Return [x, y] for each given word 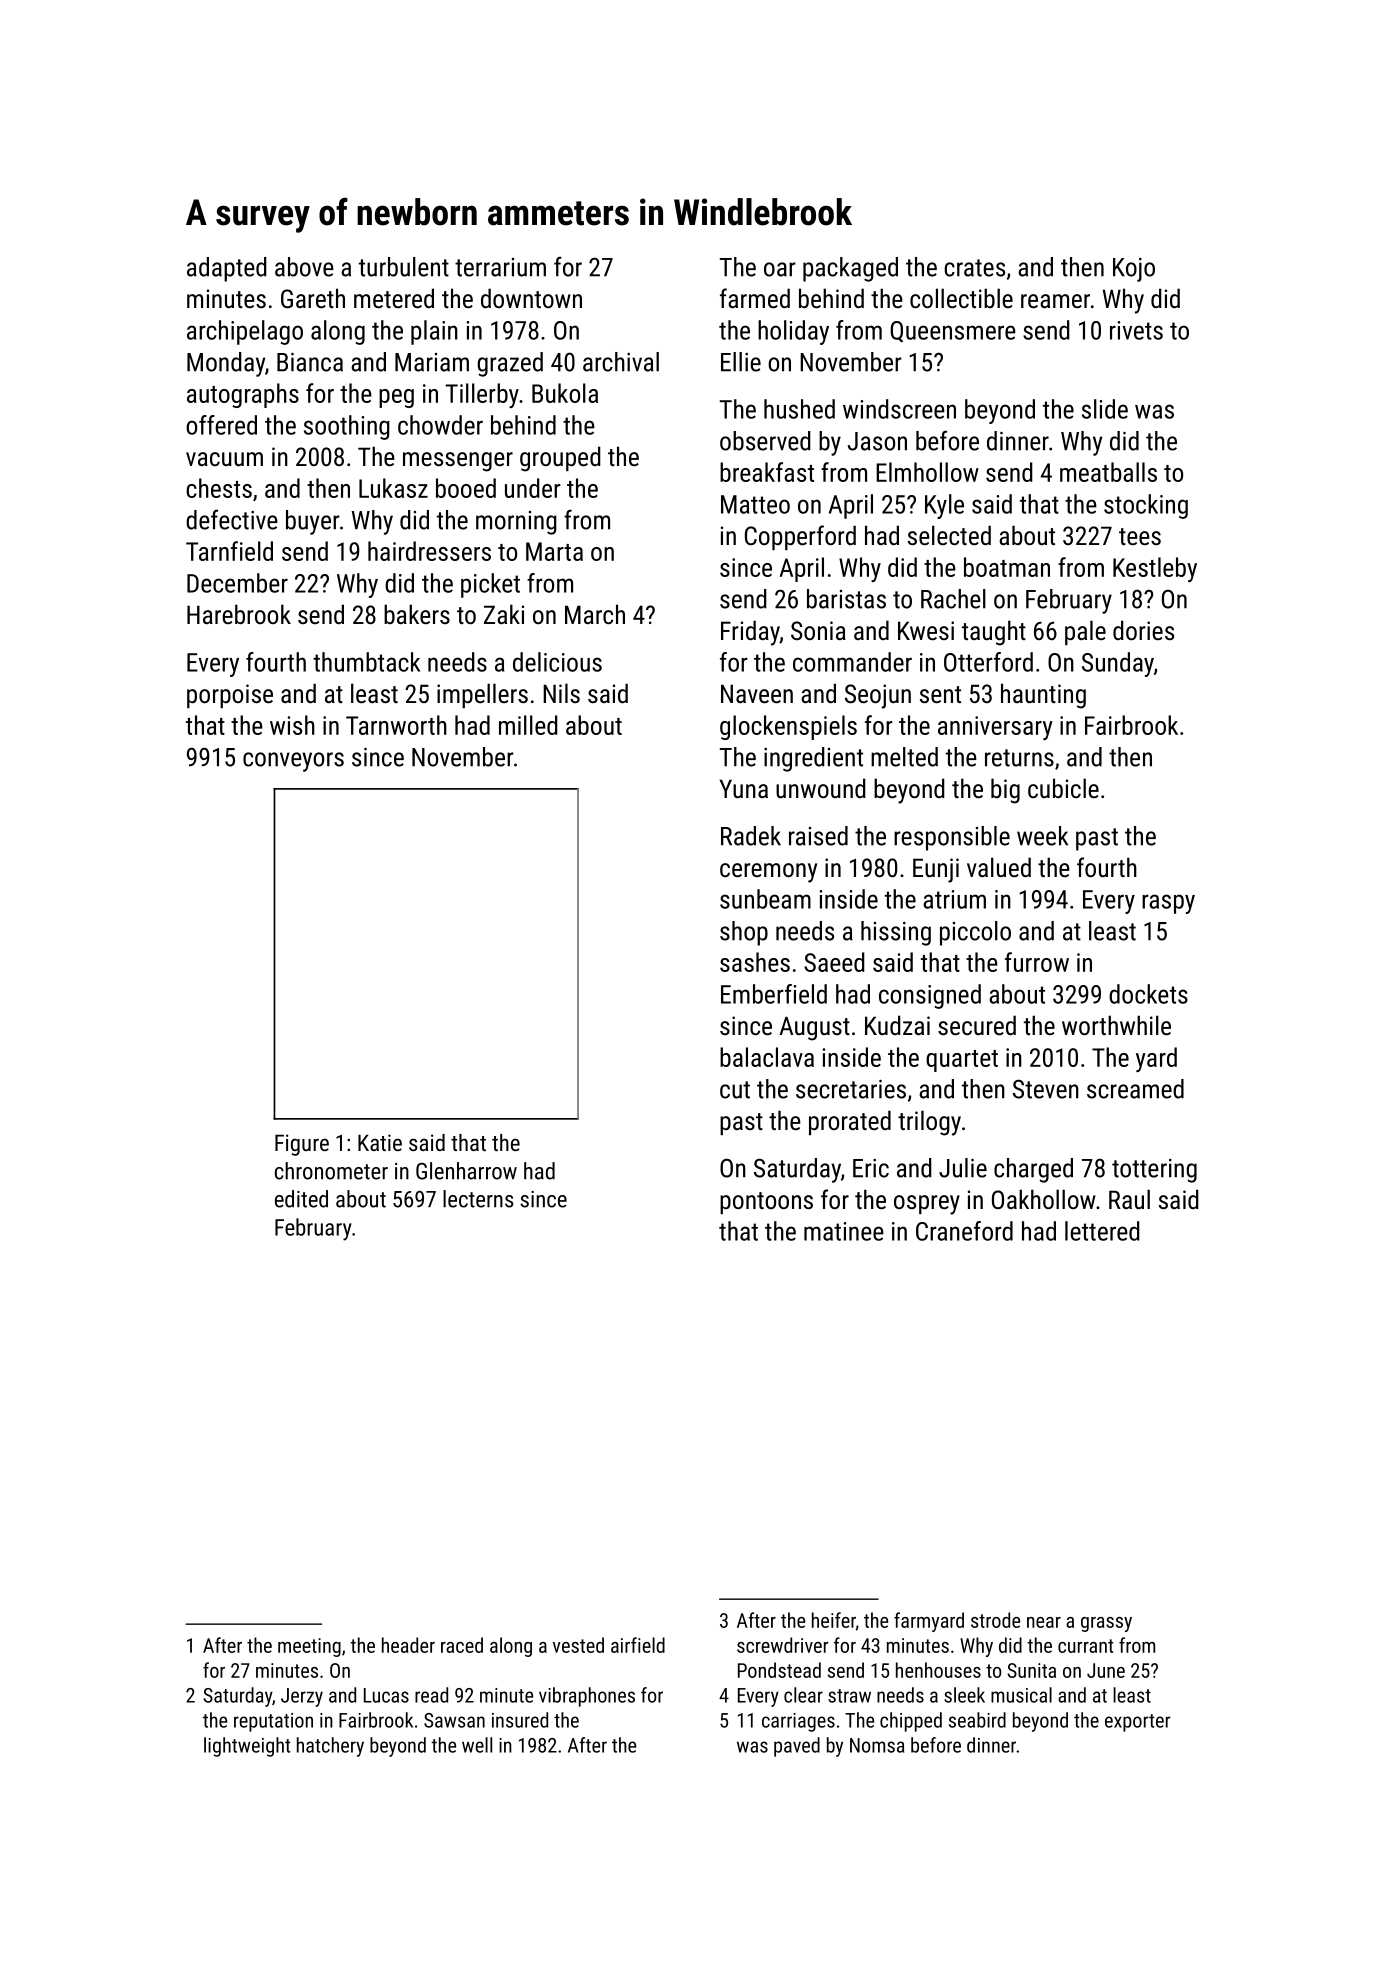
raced [462, 1645]
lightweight [247, 1747]
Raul [1129, 1199]
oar [780, 269]
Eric [871, 1168]
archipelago [245, 332]
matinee [844, 1231]
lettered [1102, 1231]
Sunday [1118, 664]
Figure [302, 1145]
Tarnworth [396, 725]
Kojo [1134, 270]
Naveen [757, 693]
